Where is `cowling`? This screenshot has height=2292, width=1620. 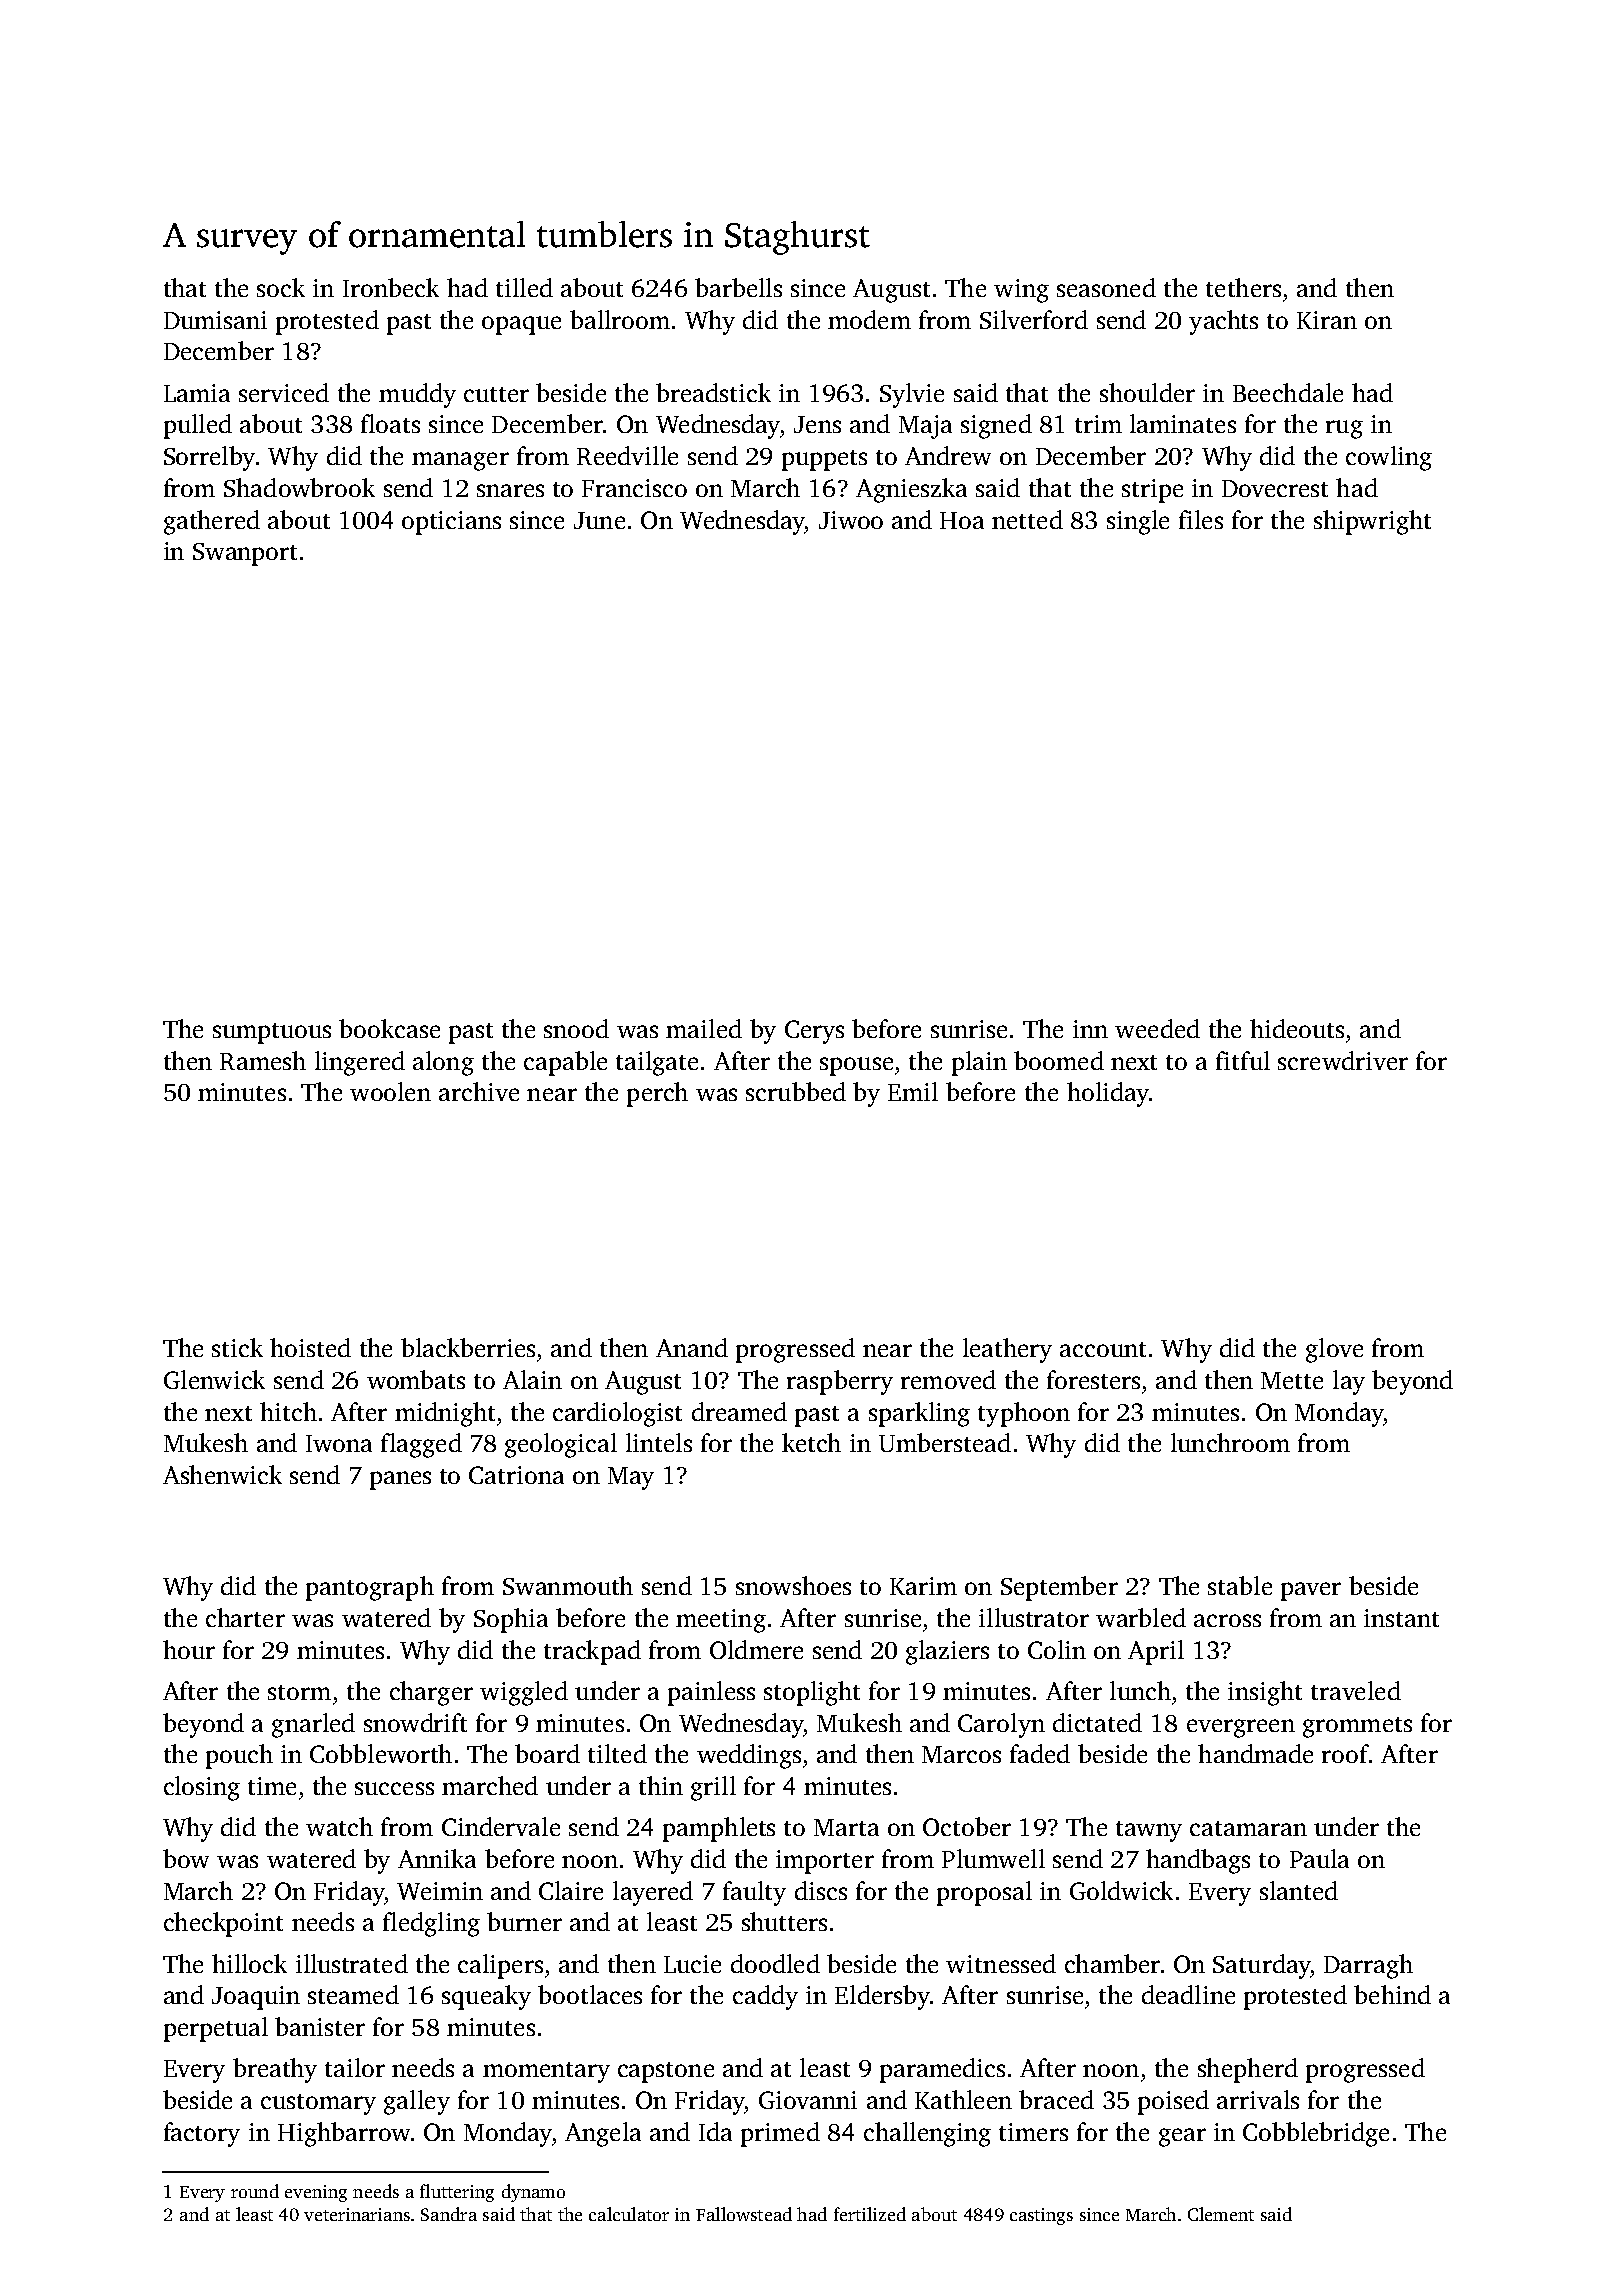 cowling is located at coordinates (1389, 458).
